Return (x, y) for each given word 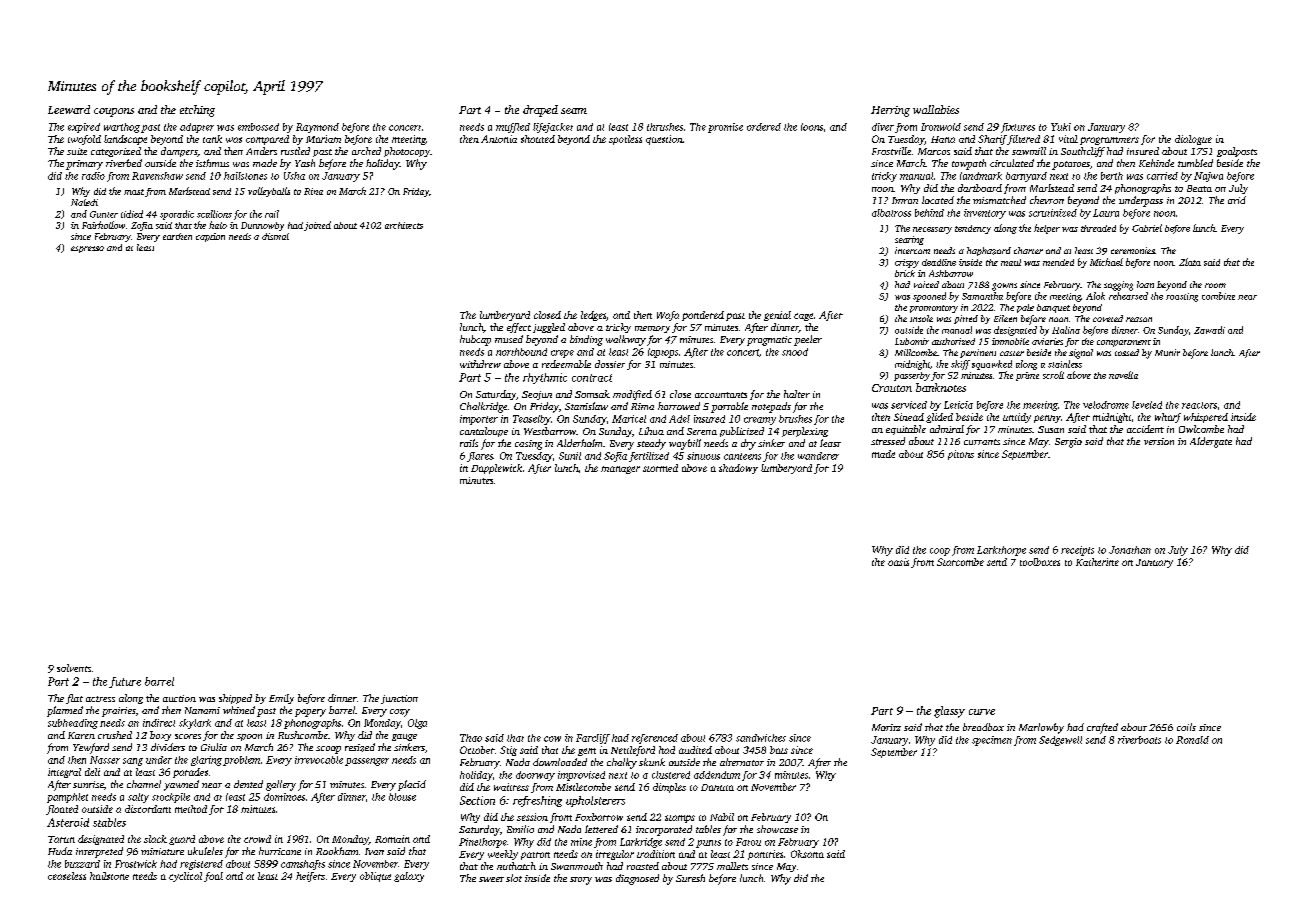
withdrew (480, 364)
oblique (375, 877)
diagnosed (637, 879)
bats (779, 750)
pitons (961, 455)
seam (574, 111)
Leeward (69, 109)
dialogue (1193, 140)
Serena (702, 431)
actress (100, 699)
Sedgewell (1060, 741)
